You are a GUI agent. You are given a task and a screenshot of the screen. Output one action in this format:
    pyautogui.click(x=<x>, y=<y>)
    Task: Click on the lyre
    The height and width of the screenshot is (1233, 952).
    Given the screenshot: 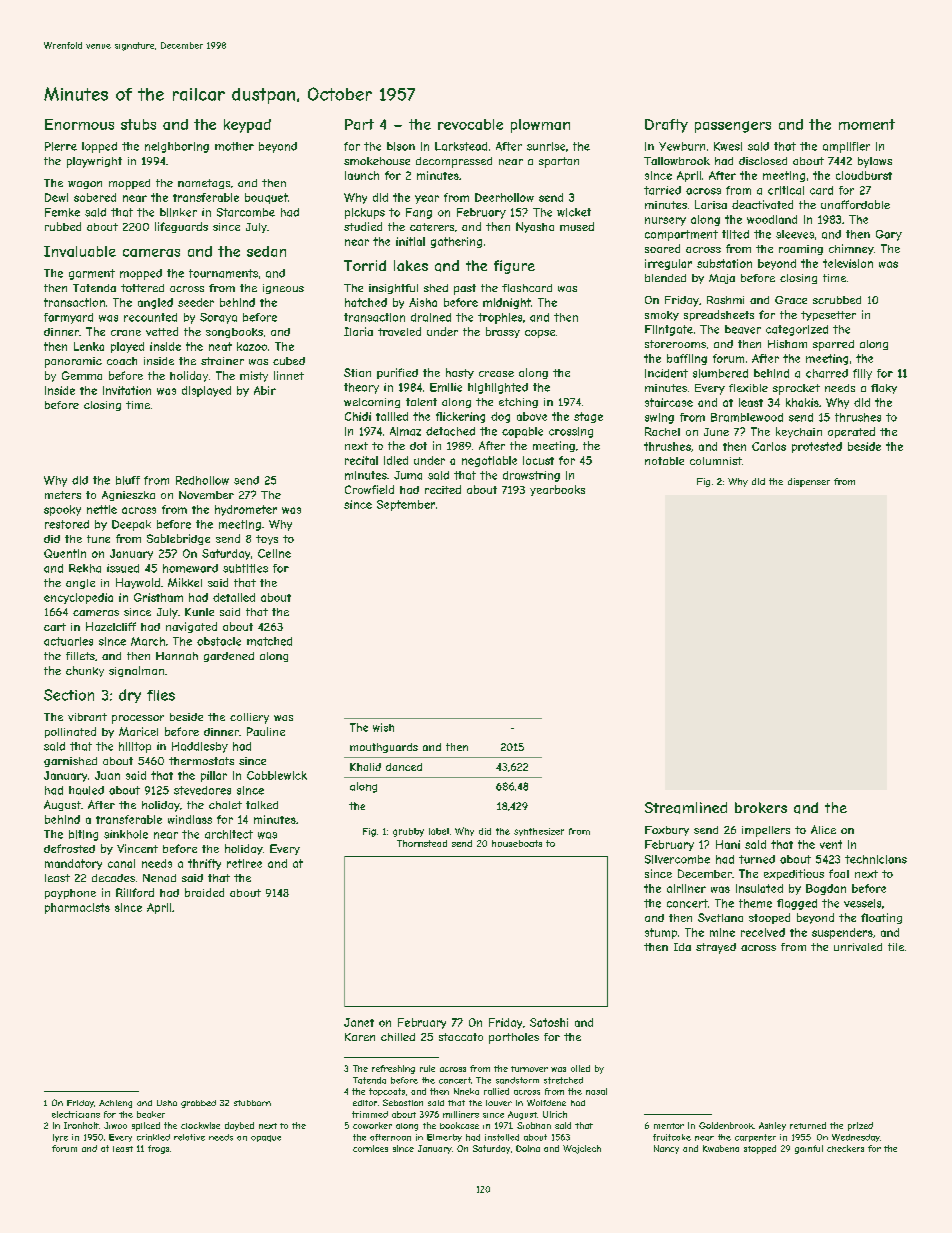 What is the action you would take?
    pyautogui.click(x=60, y=1138)
